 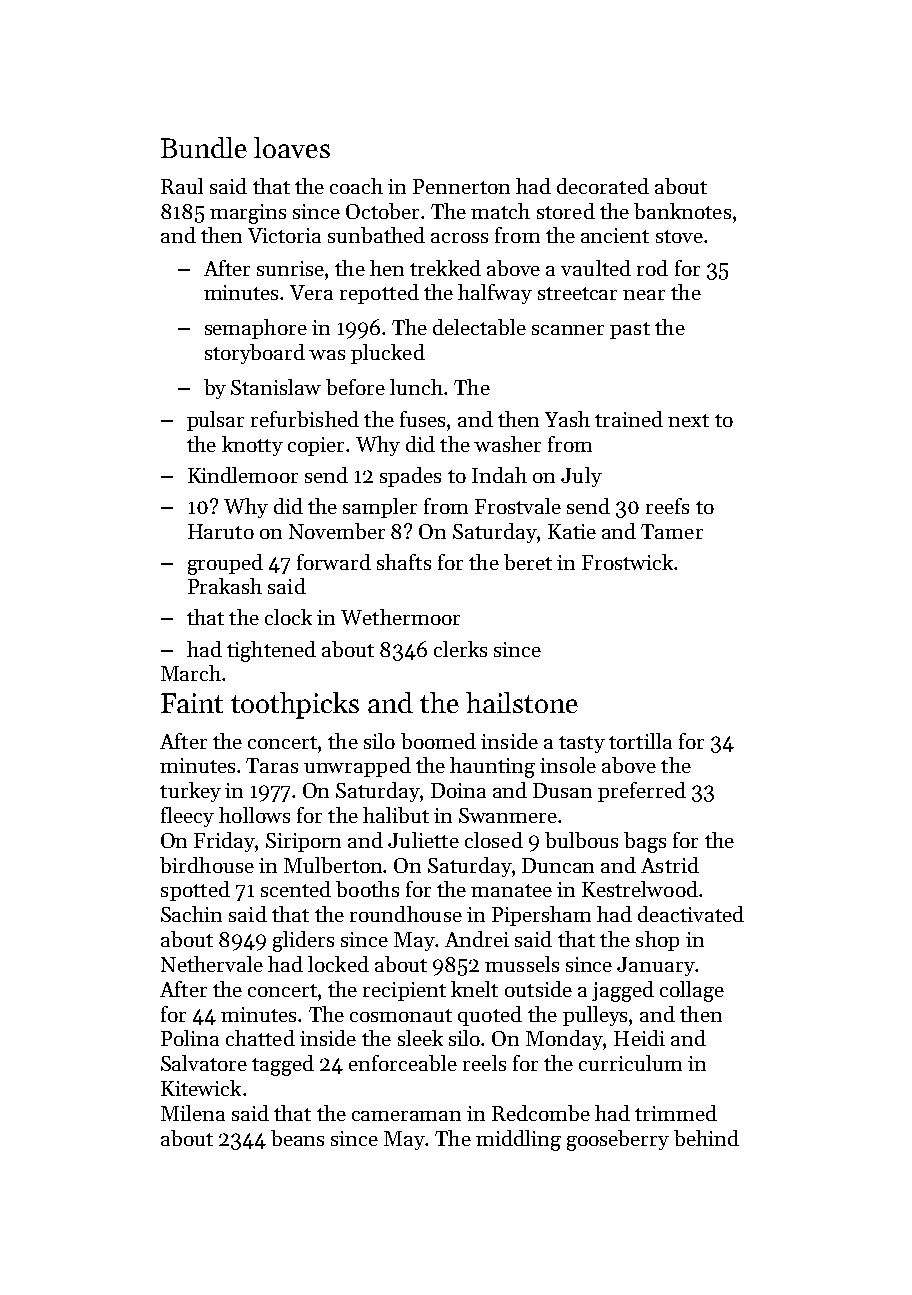 What do you see at coordinates (518, 506) in the screenshot?
I see `Frostvale` at bounding box center [518, 506].
